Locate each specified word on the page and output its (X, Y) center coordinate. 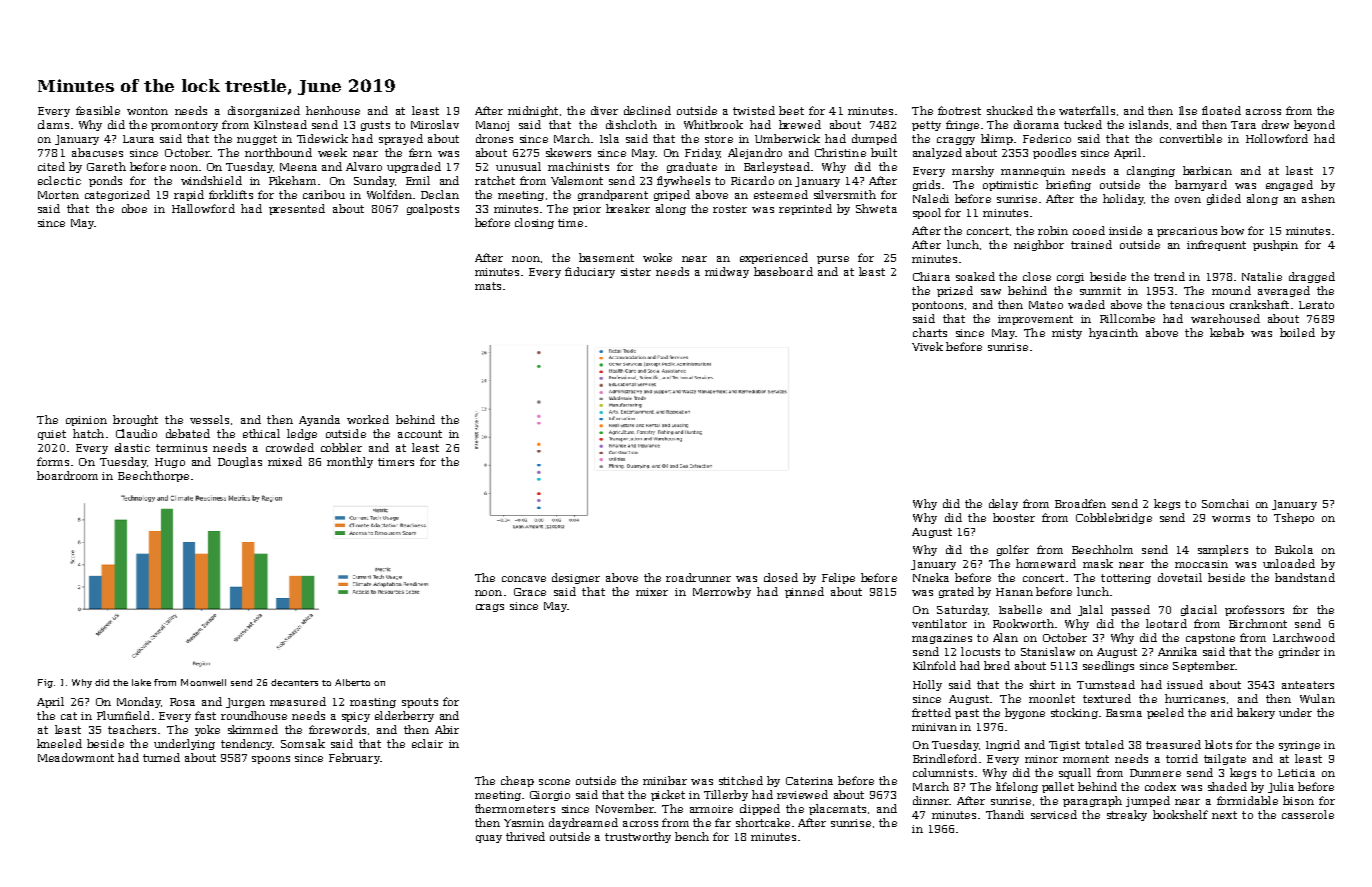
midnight (533, 111)
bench (692, 836)
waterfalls (1087, 110)
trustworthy (638, 837)
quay (489, 839)
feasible (98, 110)
